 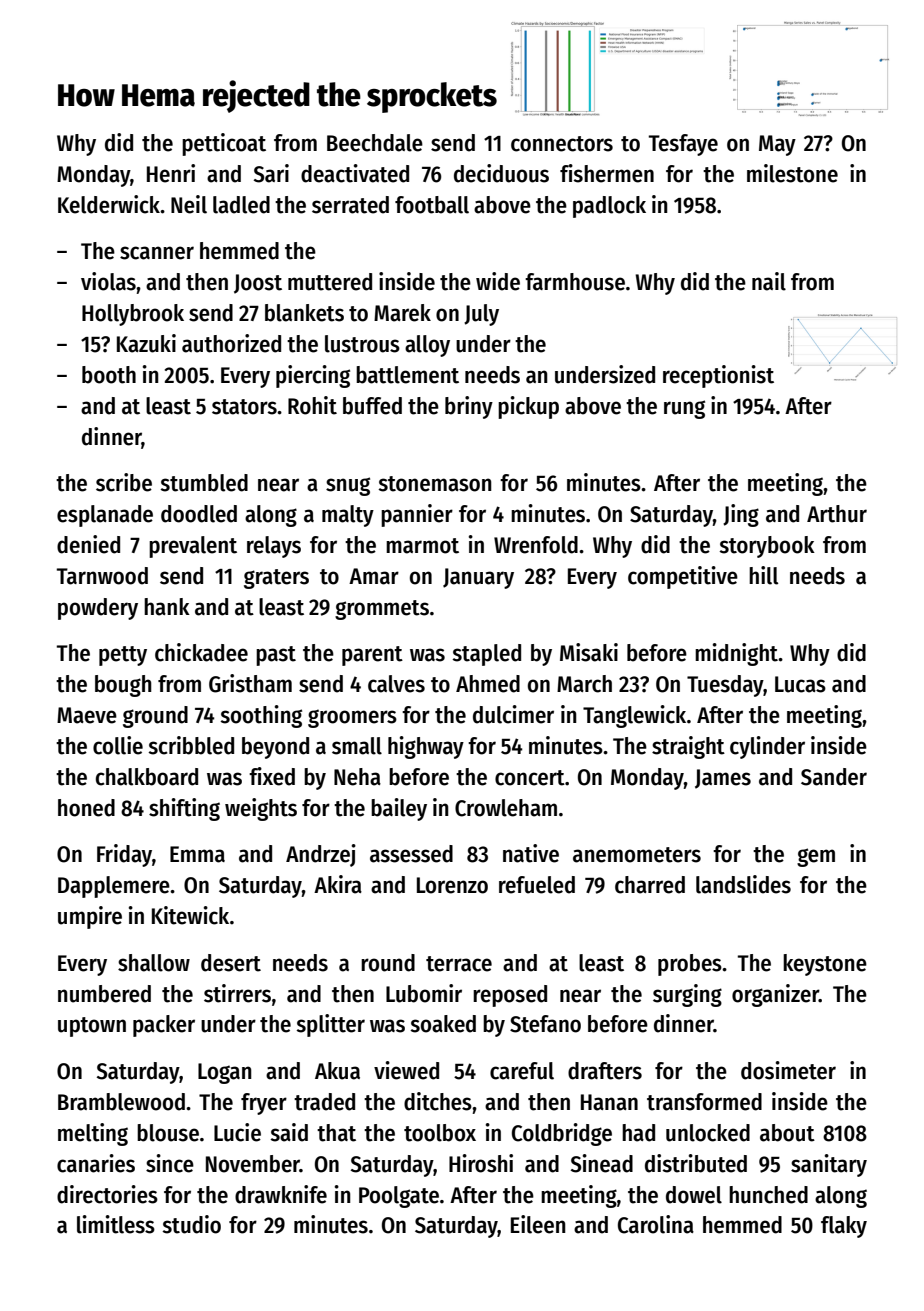 I want to click on Henri, so click(x=171, y=173).
